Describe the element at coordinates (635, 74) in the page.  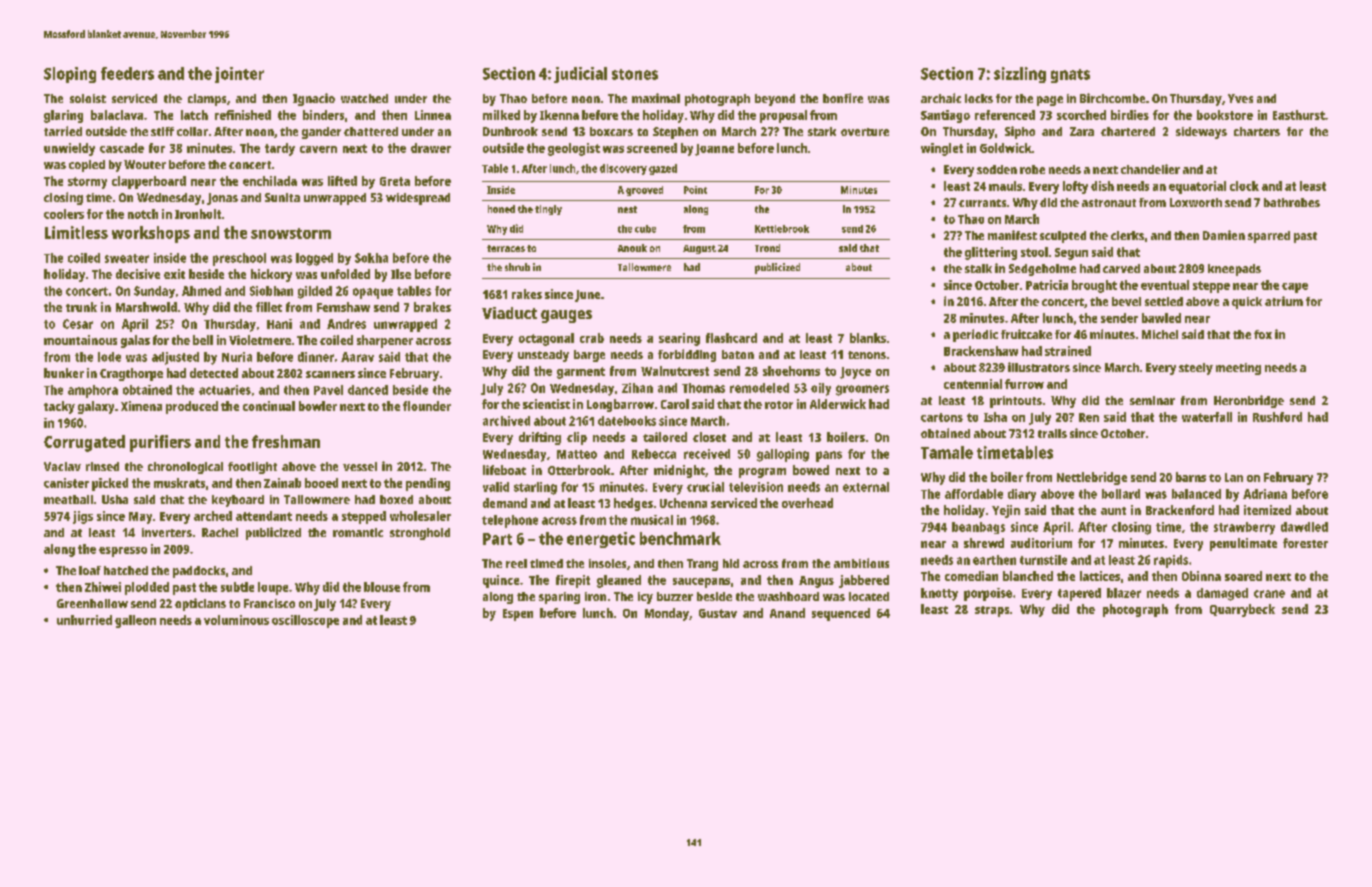
I see `stones` at that location.
